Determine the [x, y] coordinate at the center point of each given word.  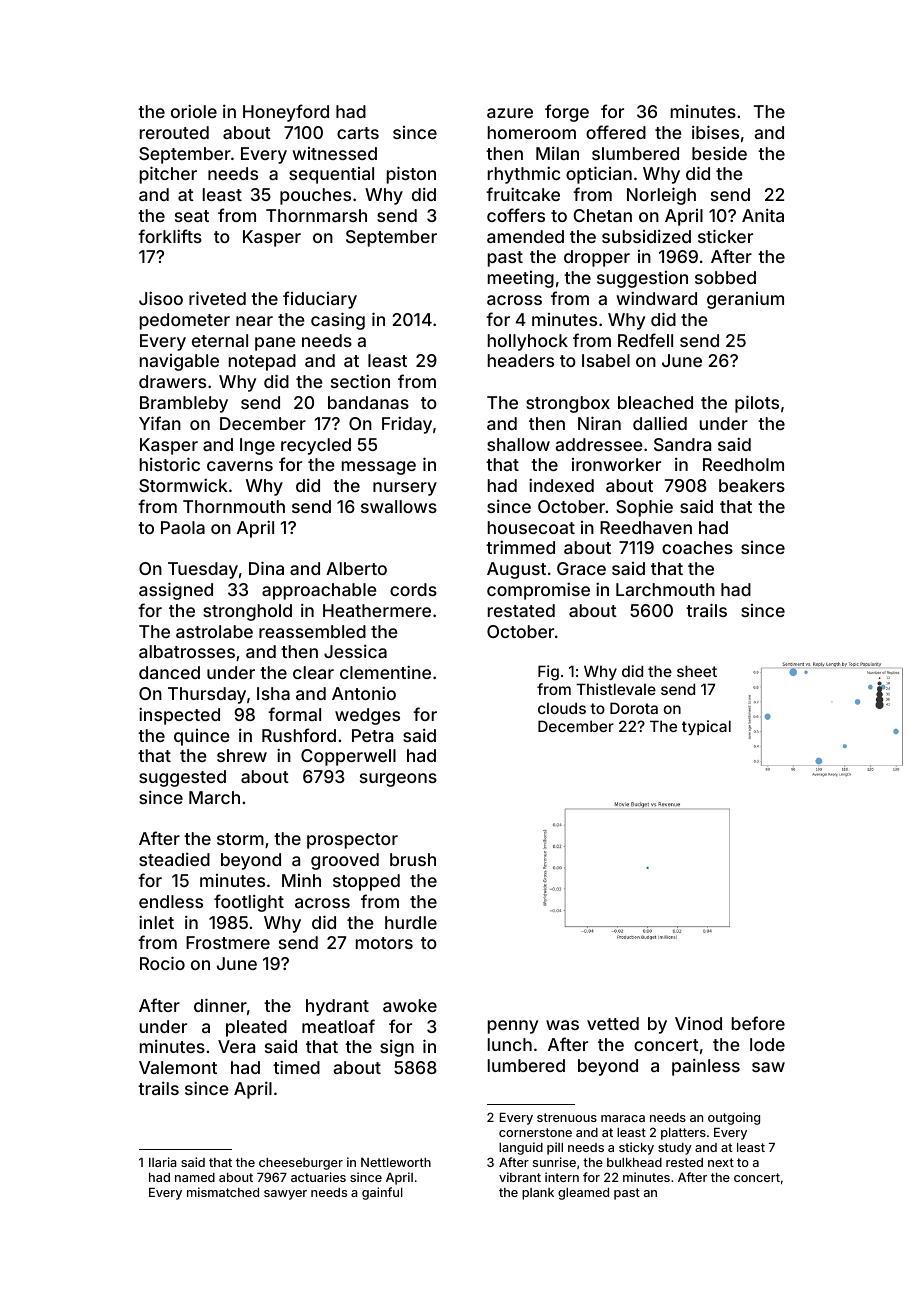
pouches [315, 196]
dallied [660, 423]
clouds [562, 708]
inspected [179, 716]
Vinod [698, 1023]
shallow [518, 444]
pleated [256, 1028]
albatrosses [187, 651]
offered [616, 132]
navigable [179, 362]
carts [358, 133]
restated [521, 610]
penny [513, 1027]
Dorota [634, 708]
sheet [697, 671]
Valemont [178, 1067]
